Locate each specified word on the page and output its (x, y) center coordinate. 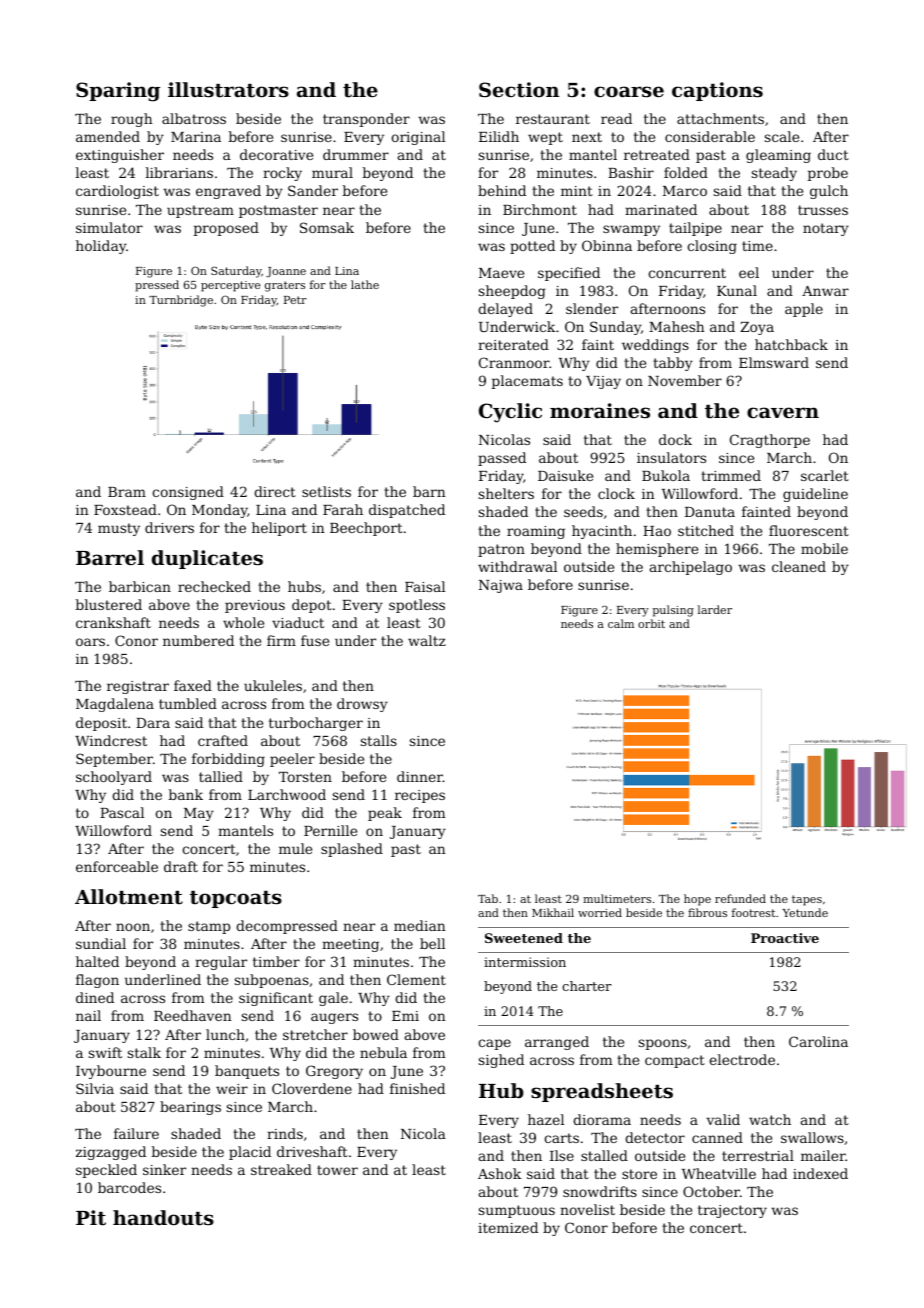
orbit (651, 623)
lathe (365, 284)
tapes (807, 900)
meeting (350, 945)
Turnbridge (181, 301)
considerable (710, 136)
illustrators (228, 90)
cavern (783, 412)
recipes (420, 796)
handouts (163, 1218)
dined (95, 997)
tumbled (188, 703)
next (587, 137)
